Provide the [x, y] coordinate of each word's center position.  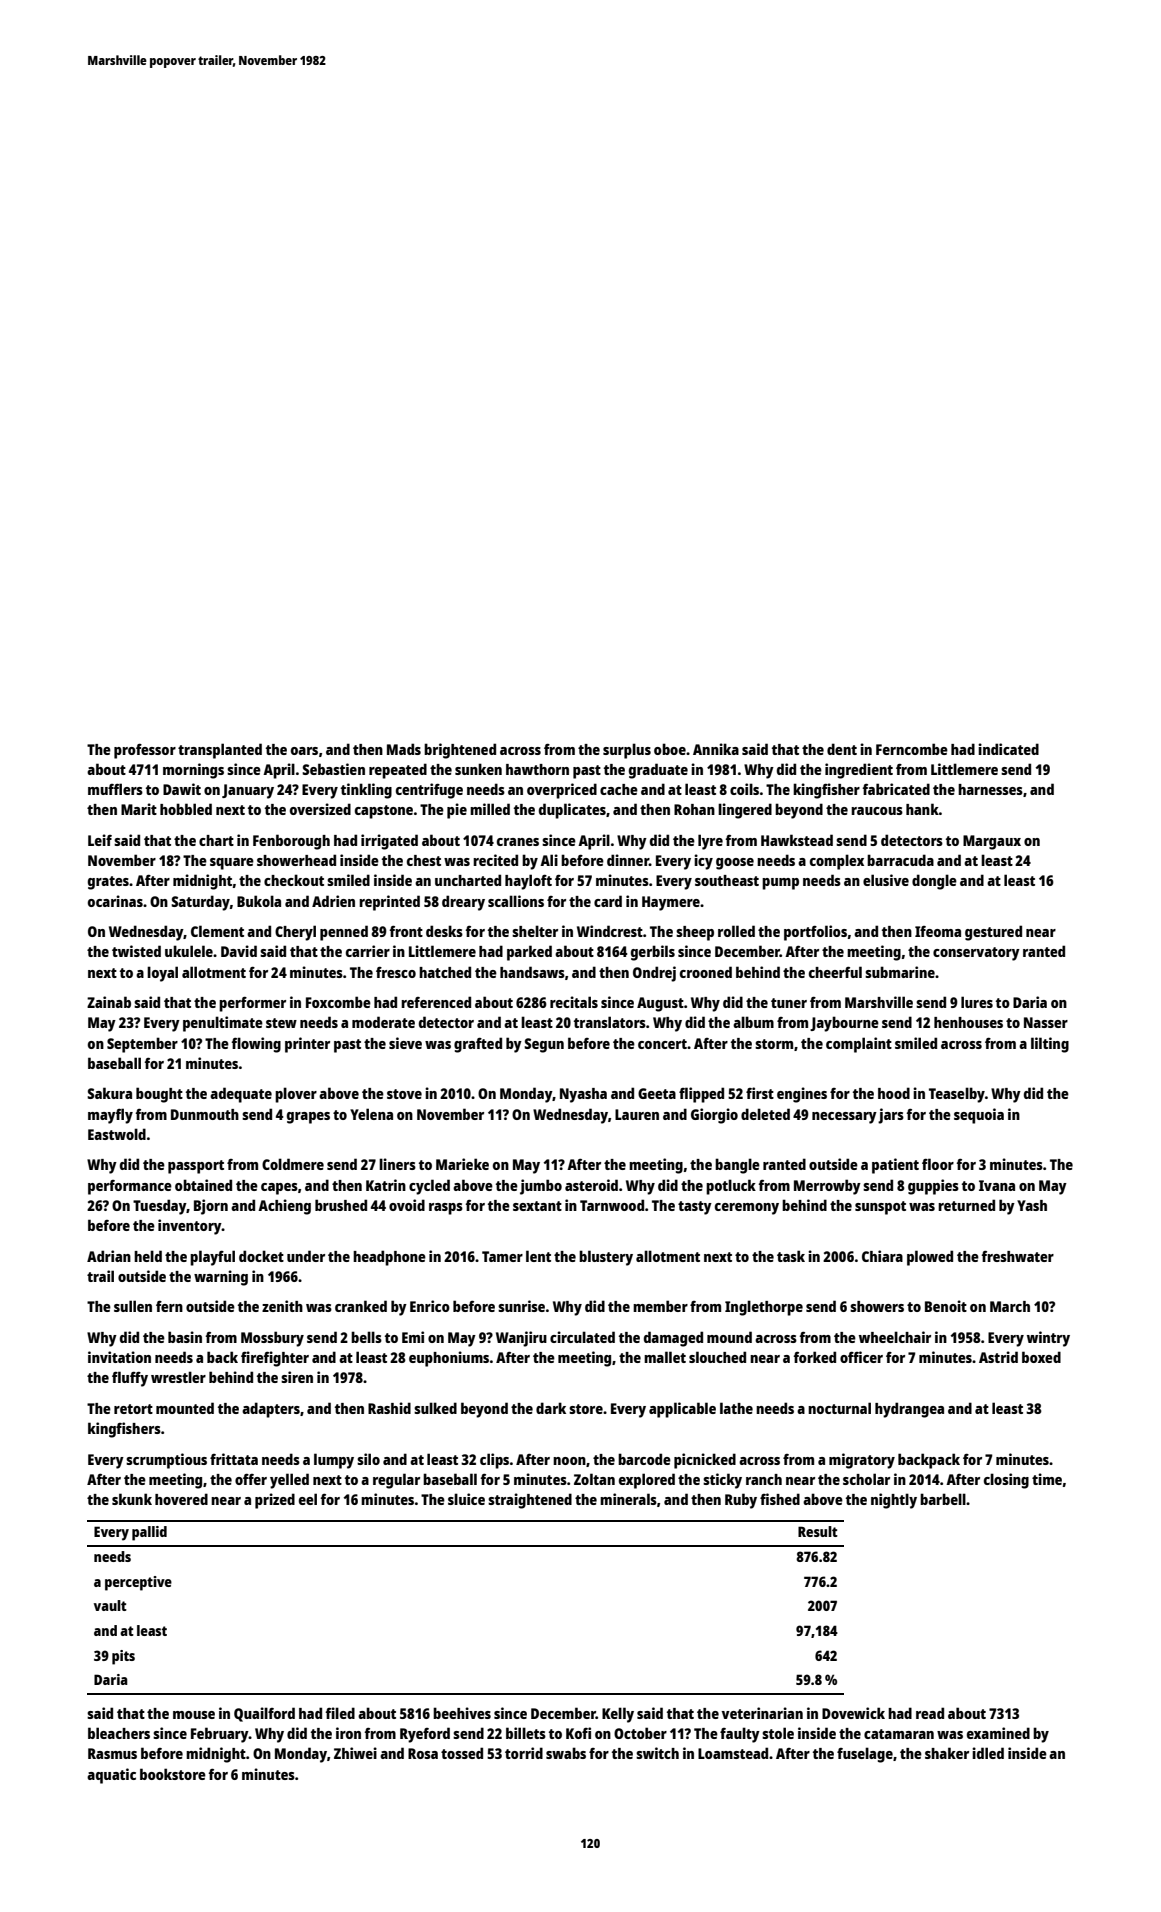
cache [619, 789]
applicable [682, 1410]
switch [657, 1753]
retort [133, 1409]
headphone [389, 1258]
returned [966, 1205]
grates [108, 883]
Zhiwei [355, 1753]
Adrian [109, 1256]
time [1047, 1479]
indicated [1008, 749]
